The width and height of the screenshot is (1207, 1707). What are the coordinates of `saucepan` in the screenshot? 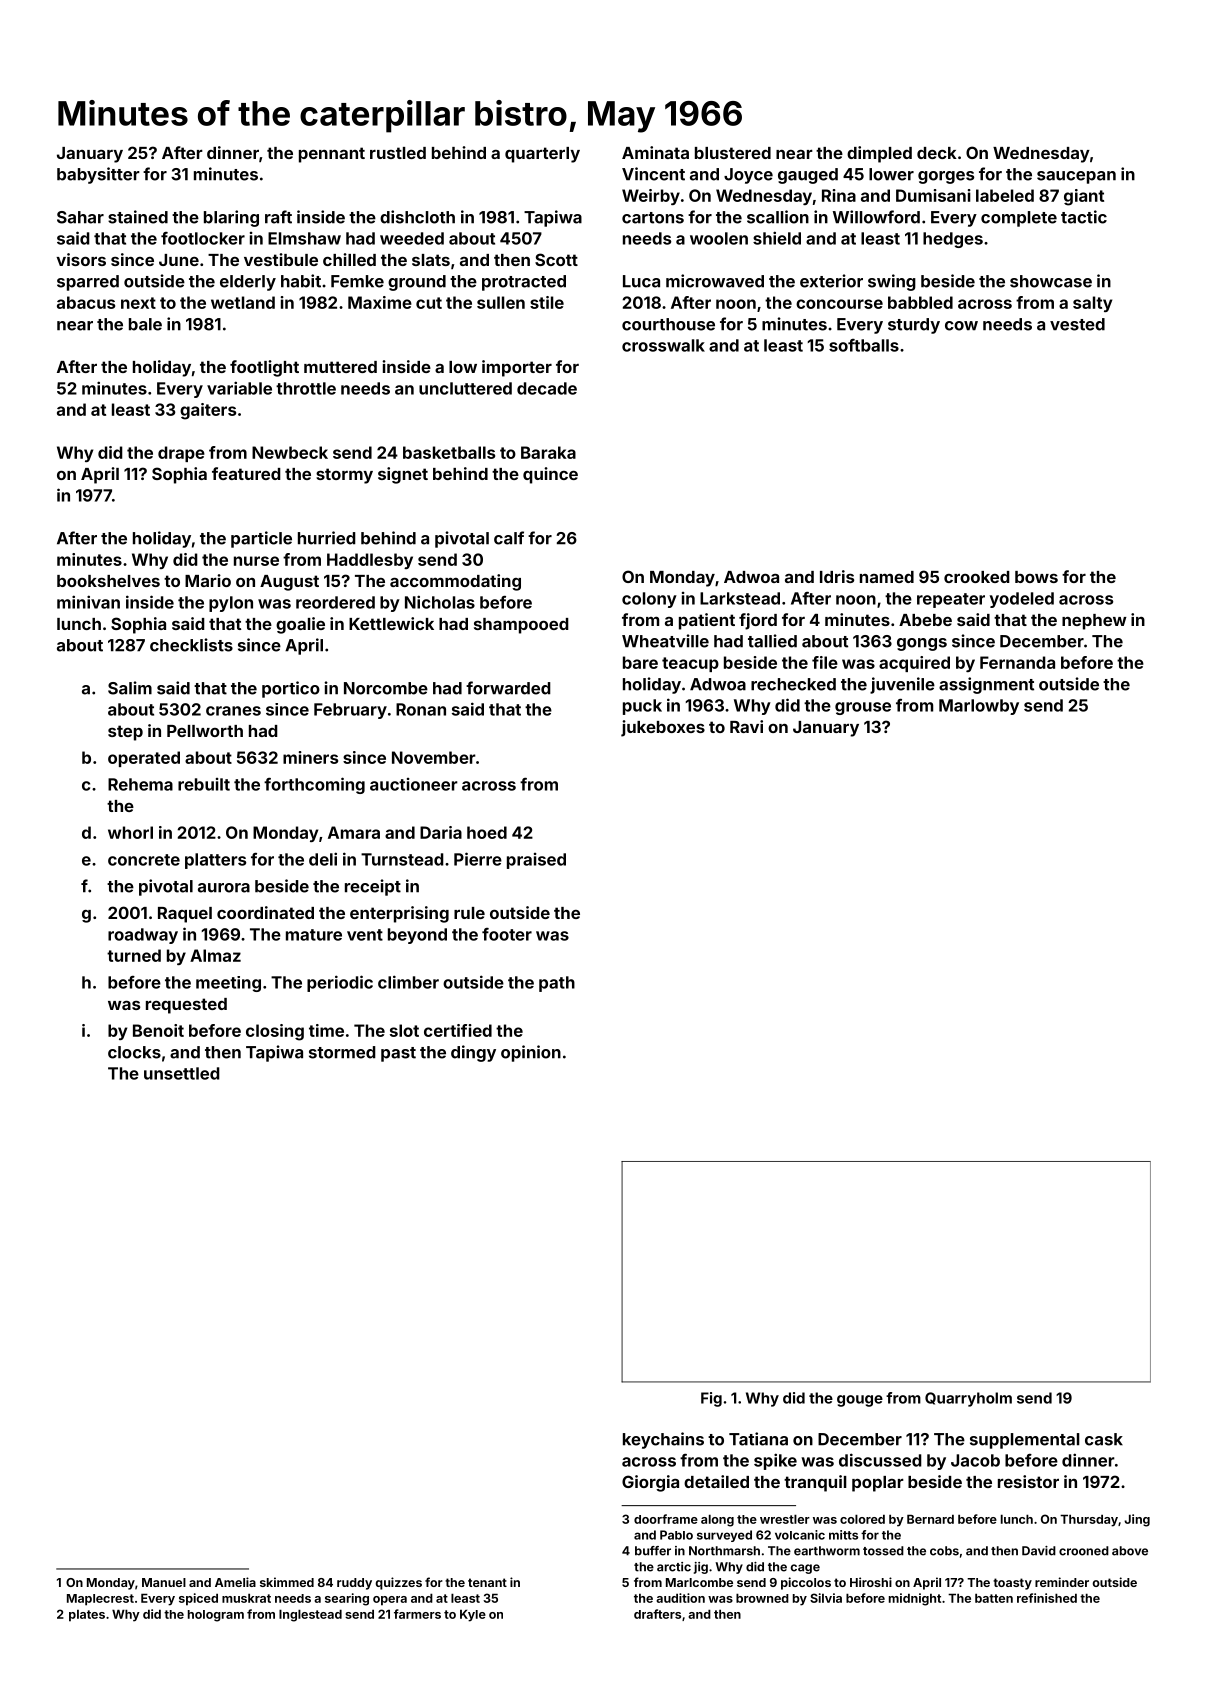 It's located at (1076, 177).
